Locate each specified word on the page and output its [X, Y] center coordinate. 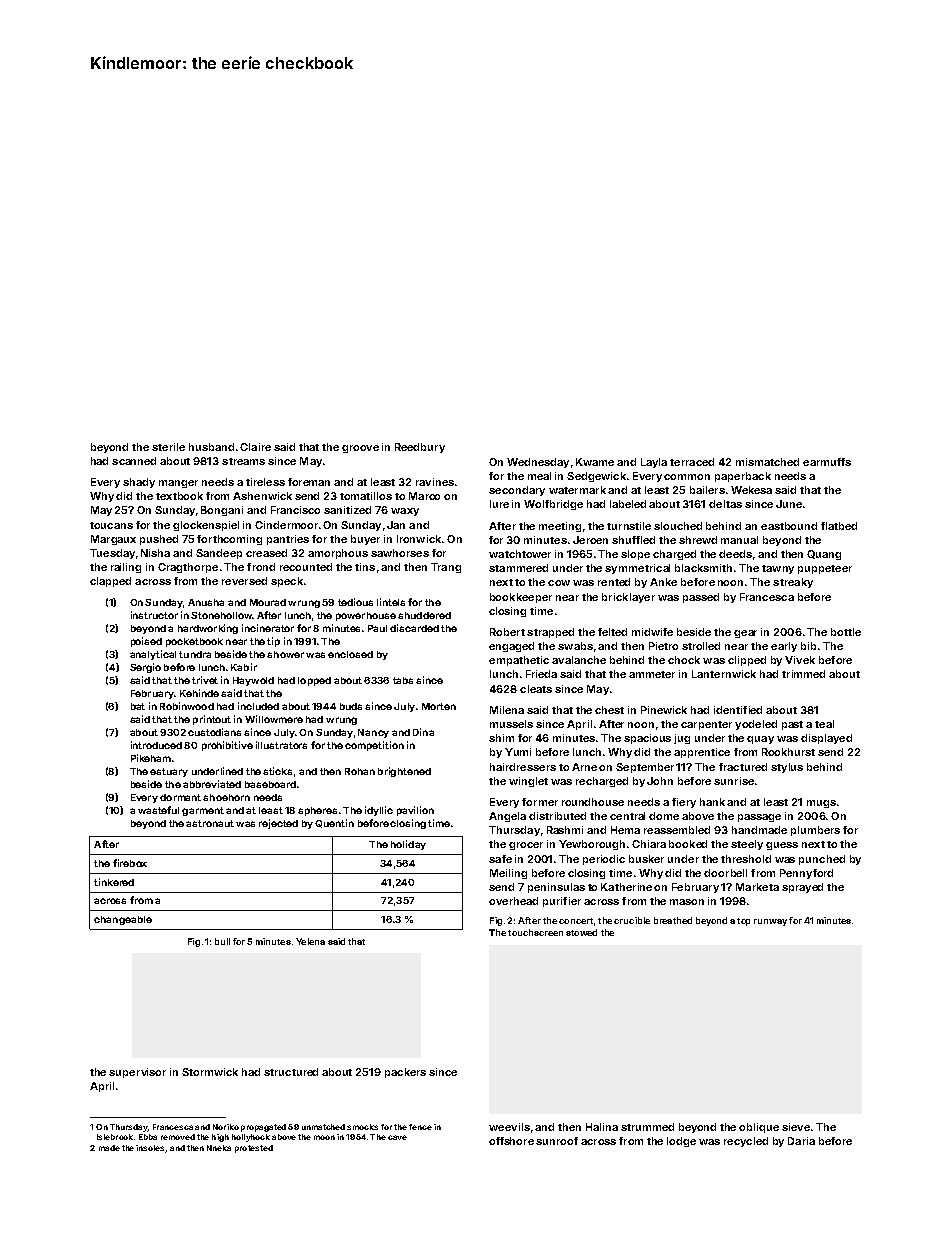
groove [360, 449]
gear [745, 634]
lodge [681, 1142]
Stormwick [210, 1072]
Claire [255, 447]
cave [397, 1137]
